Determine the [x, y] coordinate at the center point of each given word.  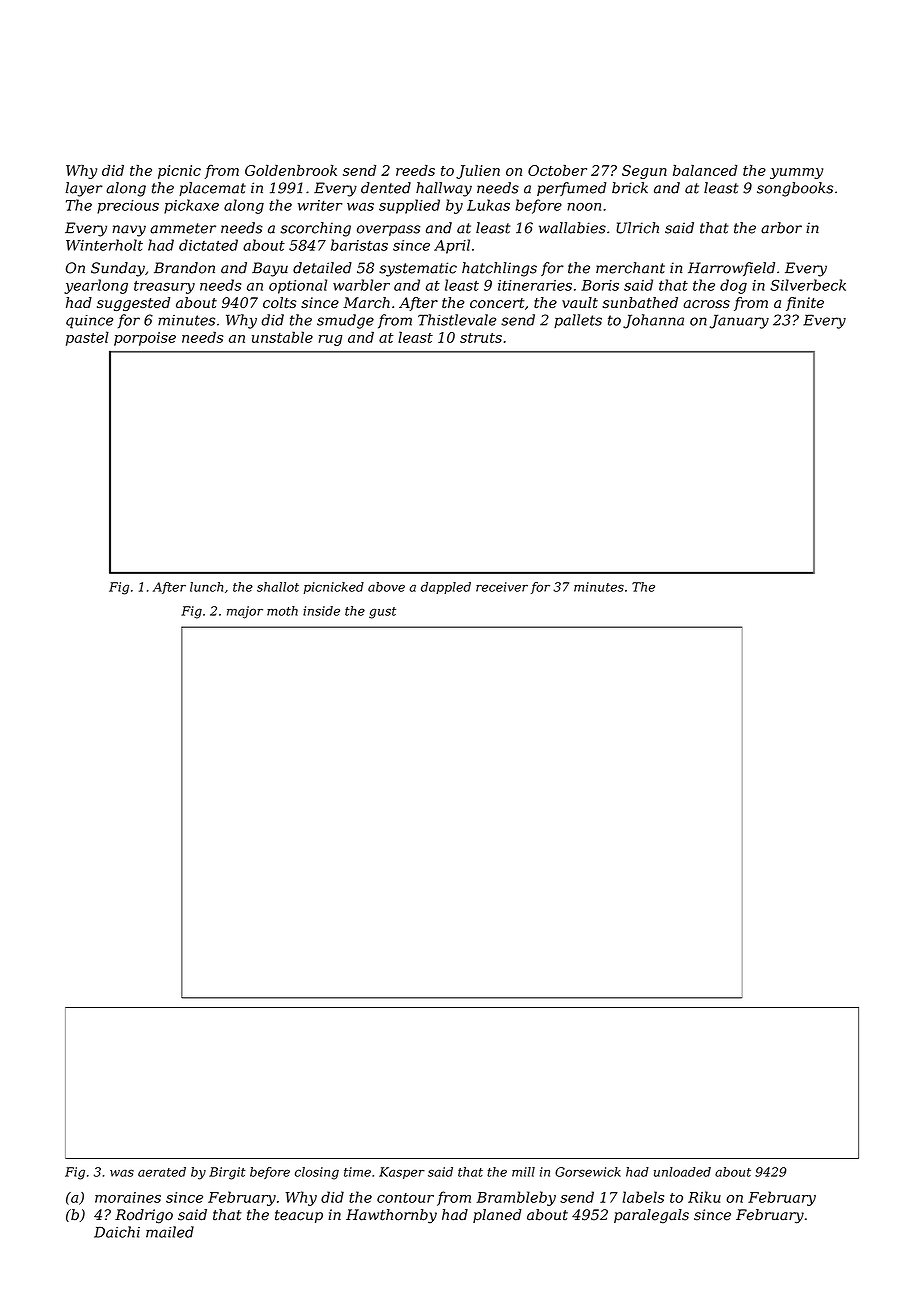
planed [497, 1216]
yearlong [96, 286]
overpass [388, 230]
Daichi [117, 1232]
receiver [502, 587]
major [245, 612]
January [739, 321]
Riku [704, 1197]
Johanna [653, 321]
